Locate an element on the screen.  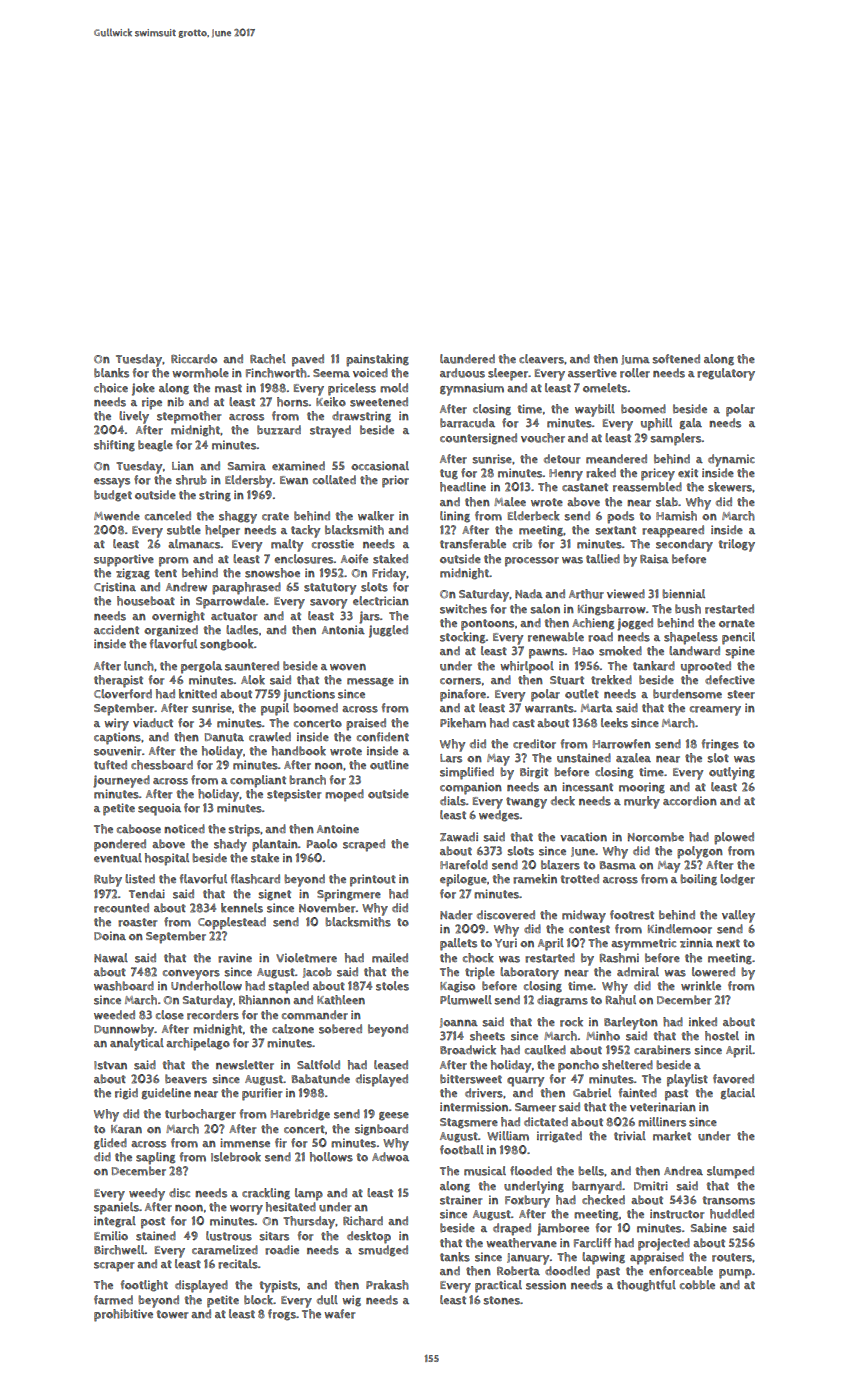
Juma is located at coordinates (635, 360).
